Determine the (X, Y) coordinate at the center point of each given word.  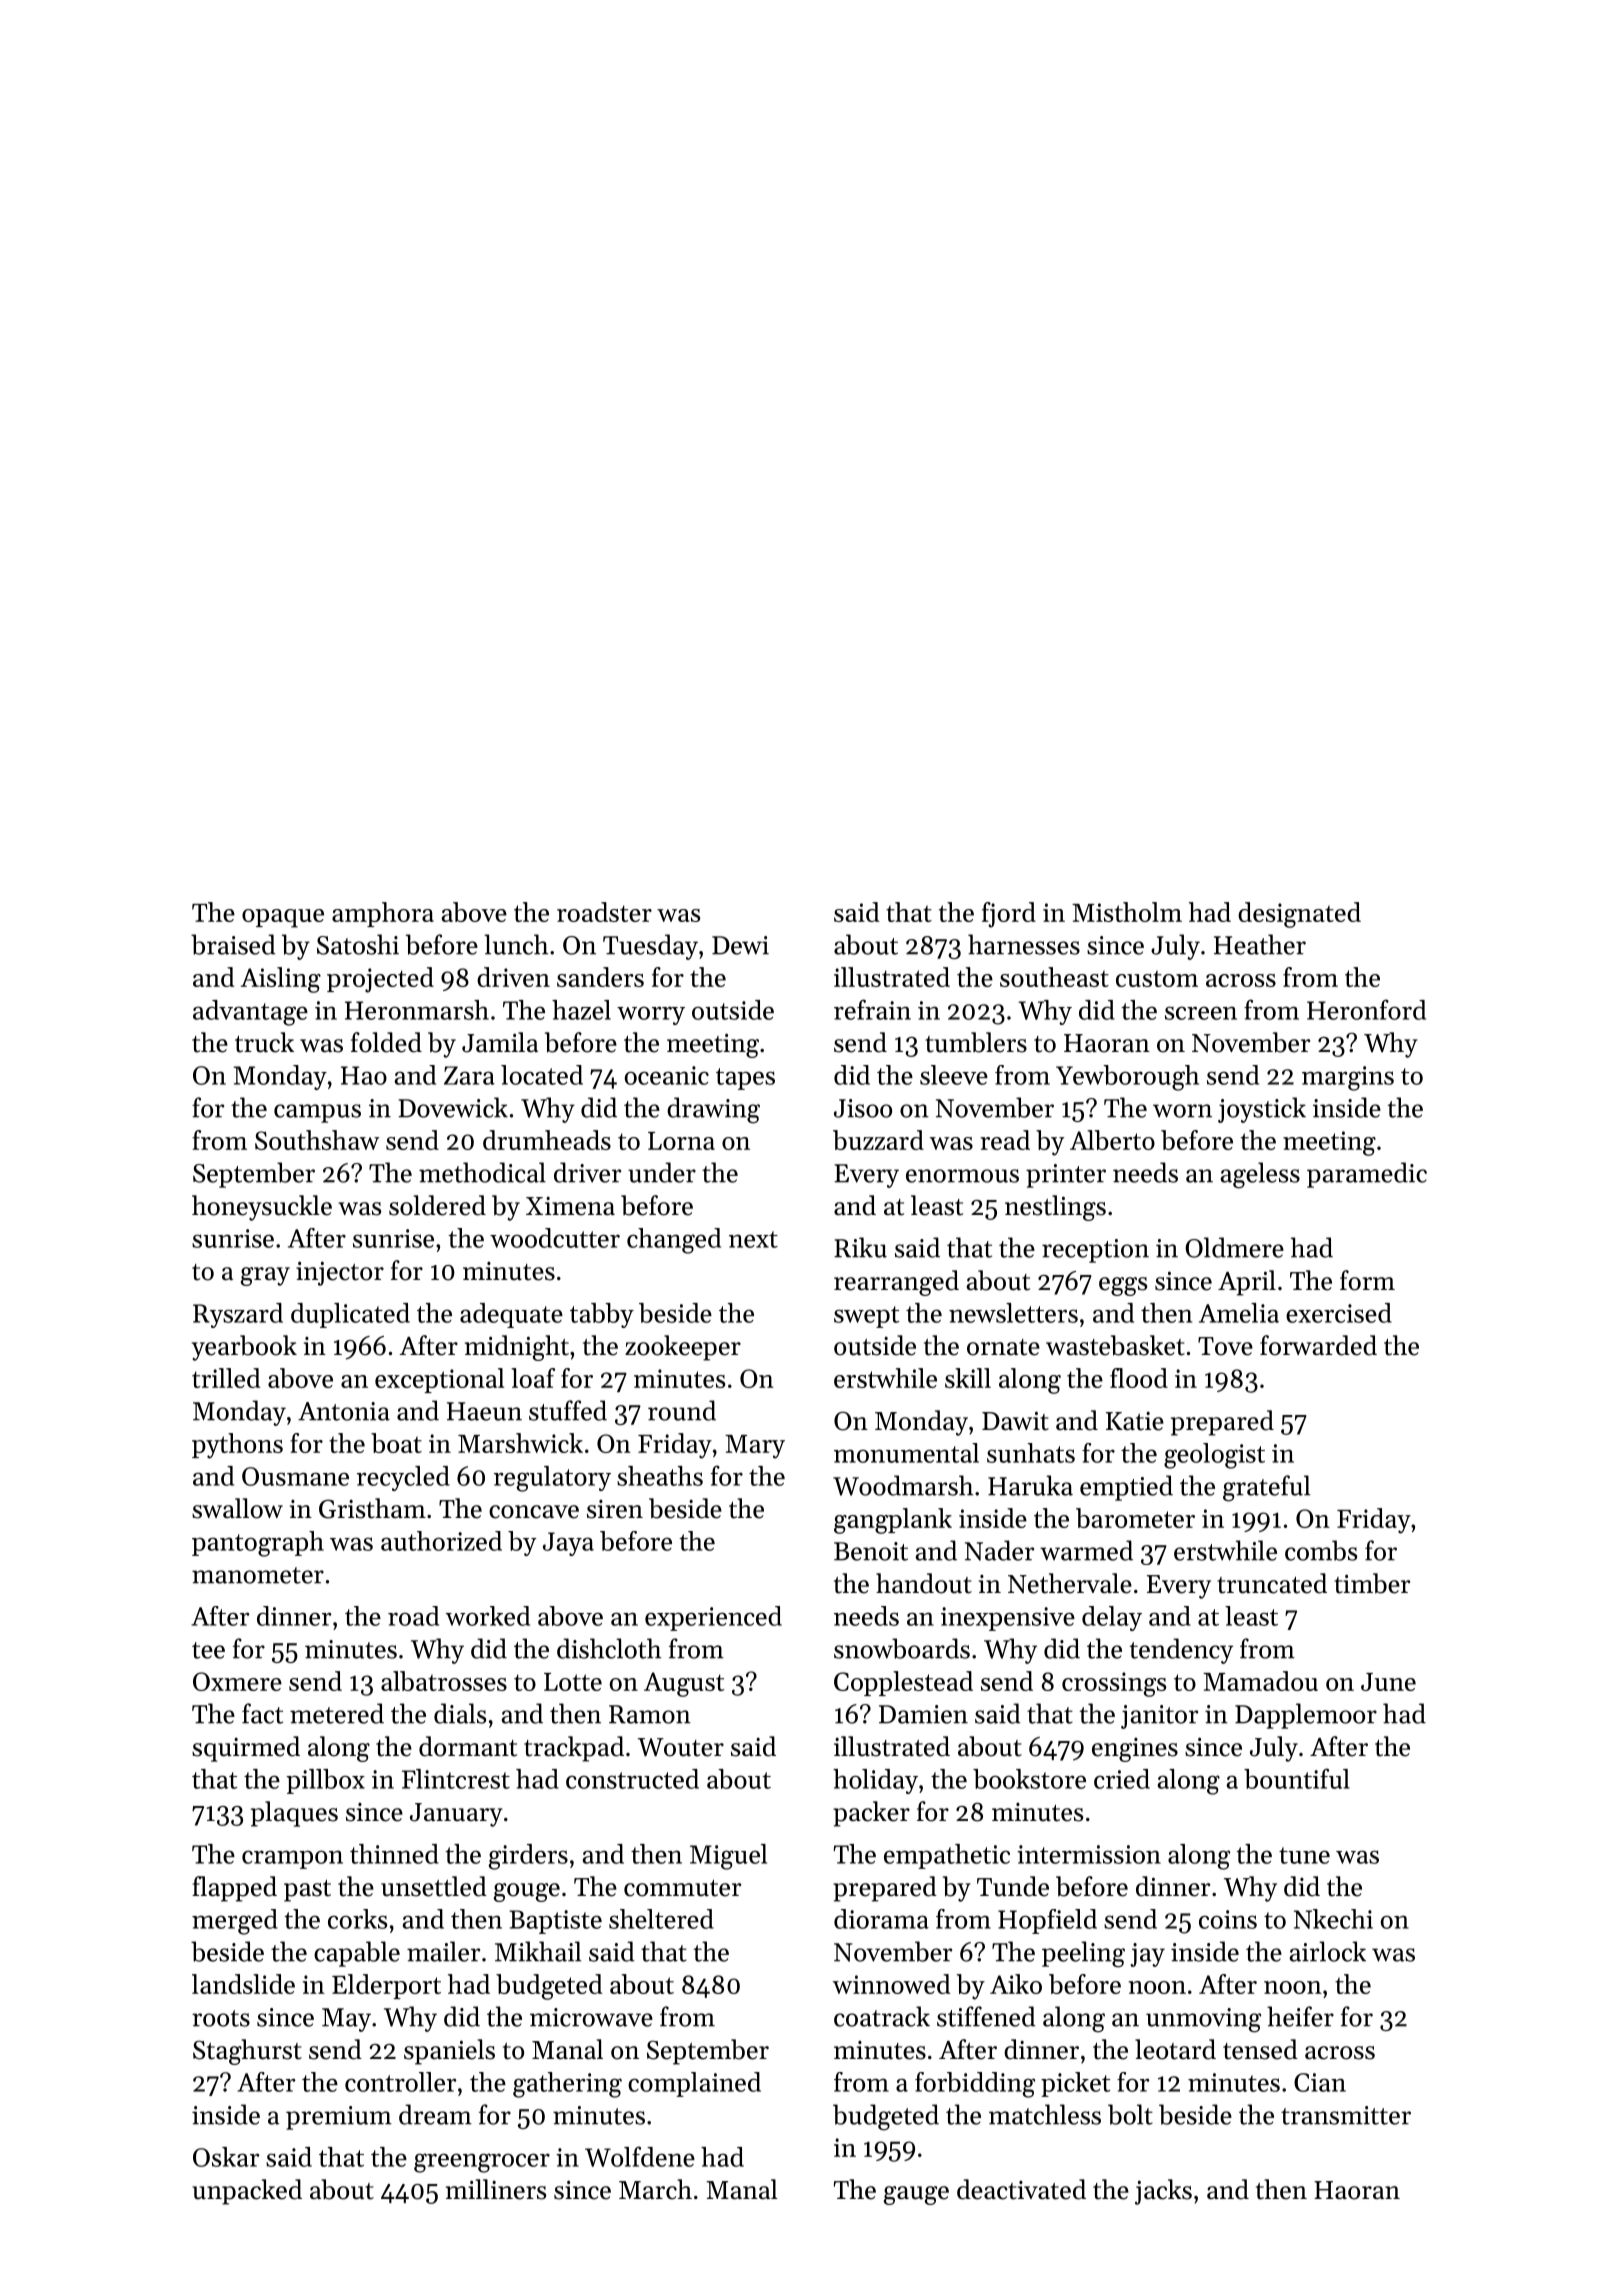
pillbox (325, 1781)
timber (1372, 1583)
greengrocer (482, 2163)
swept (866, 1317)
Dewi (740, 945)
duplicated (350, 1315)
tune (1304, 1855)
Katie (1135, 1421)
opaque (283, 918)
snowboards (902, 1648)
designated (1299, 915)
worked (487, 1616)
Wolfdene (640, 2156)
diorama (881, 1919)
